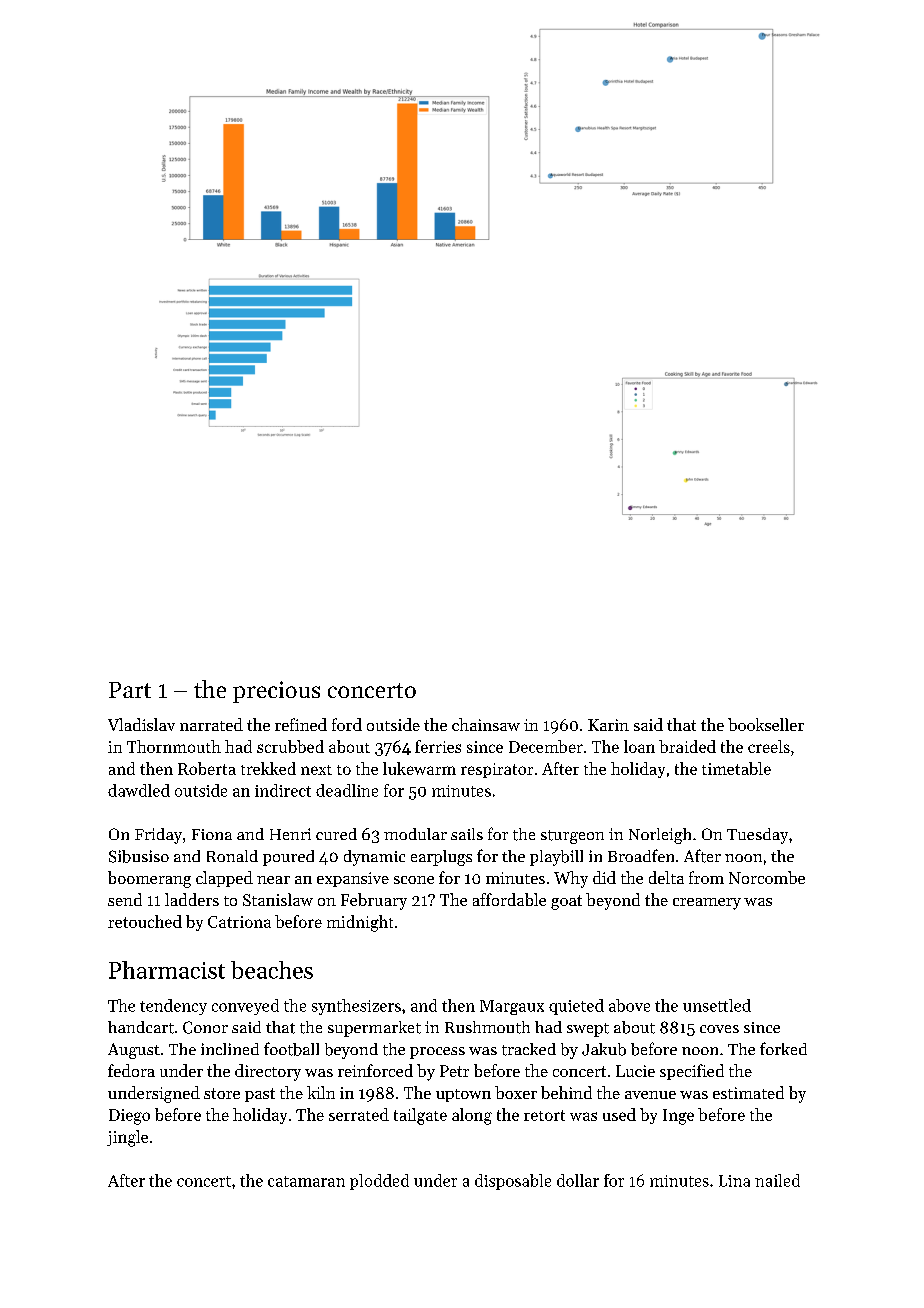 This screenshot has width=924, height=1308. What do you see at coordinates (454, 1071) in the screenshot?
I see `Petr` at bounding box center [454, 1071].
